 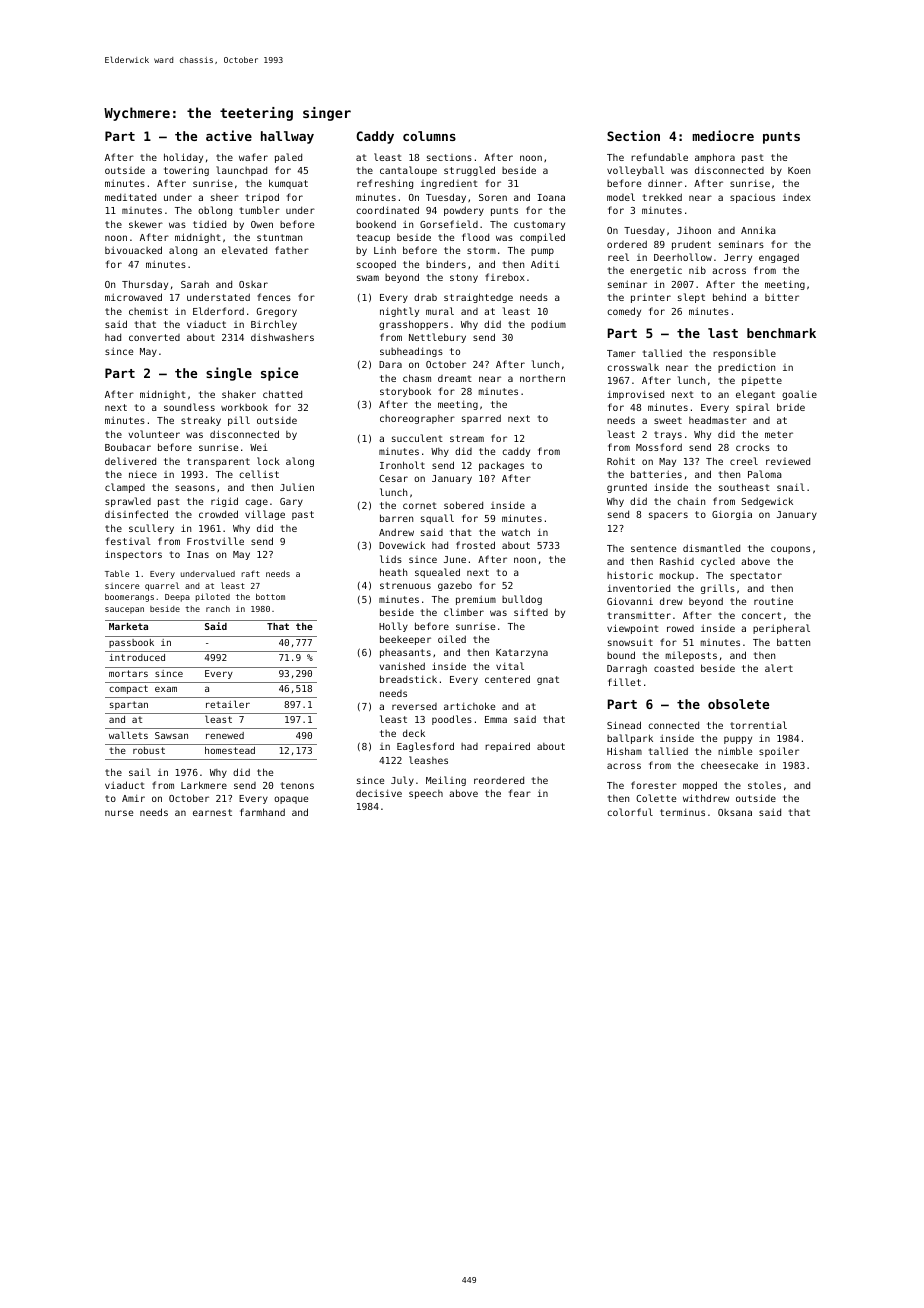 I want to click on ingredient, so click(x=449, y=184).
